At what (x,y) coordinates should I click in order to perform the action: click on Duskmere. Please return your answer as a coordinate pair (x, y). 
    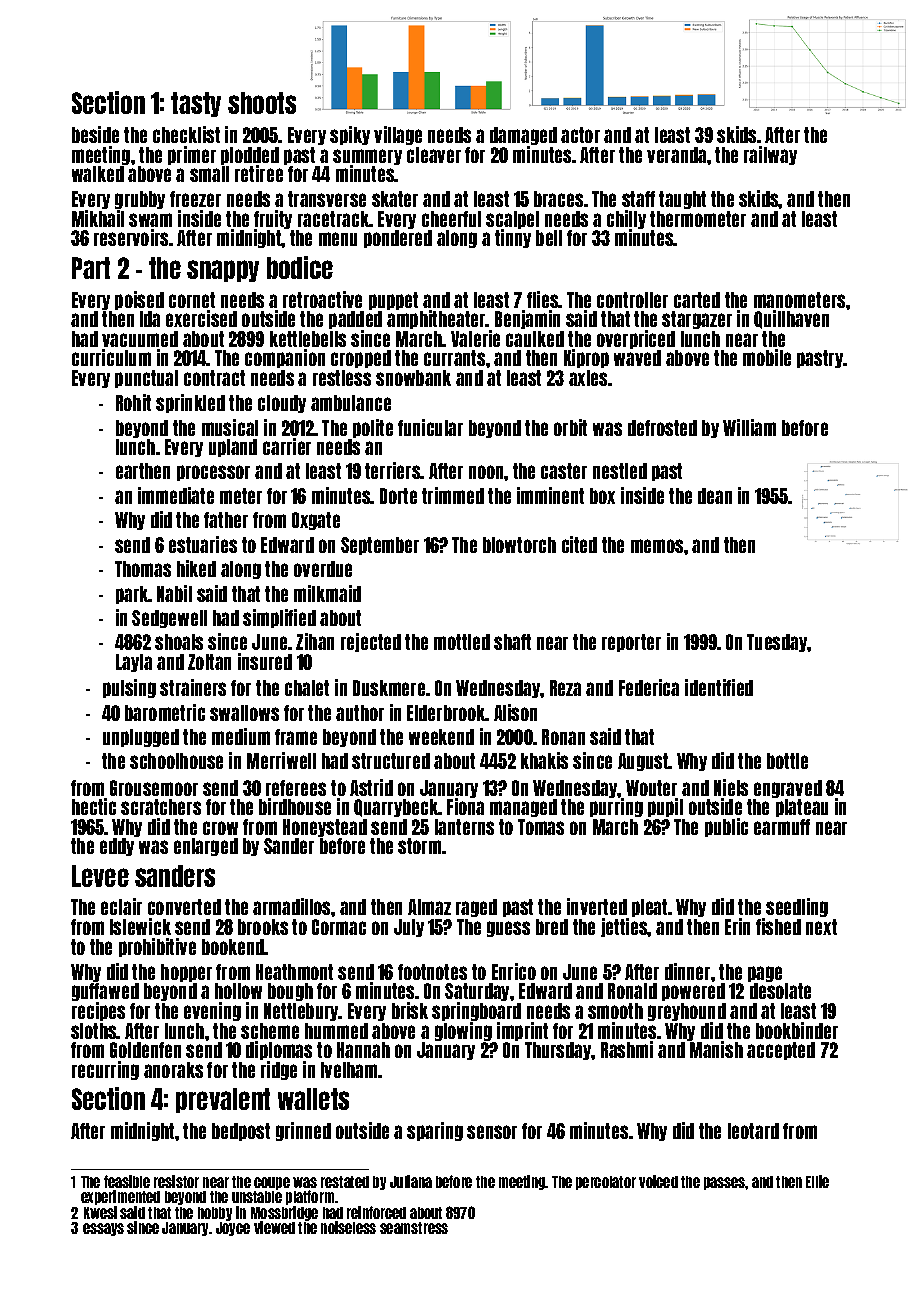
    Looking at the image, I should click on (389, 688).
